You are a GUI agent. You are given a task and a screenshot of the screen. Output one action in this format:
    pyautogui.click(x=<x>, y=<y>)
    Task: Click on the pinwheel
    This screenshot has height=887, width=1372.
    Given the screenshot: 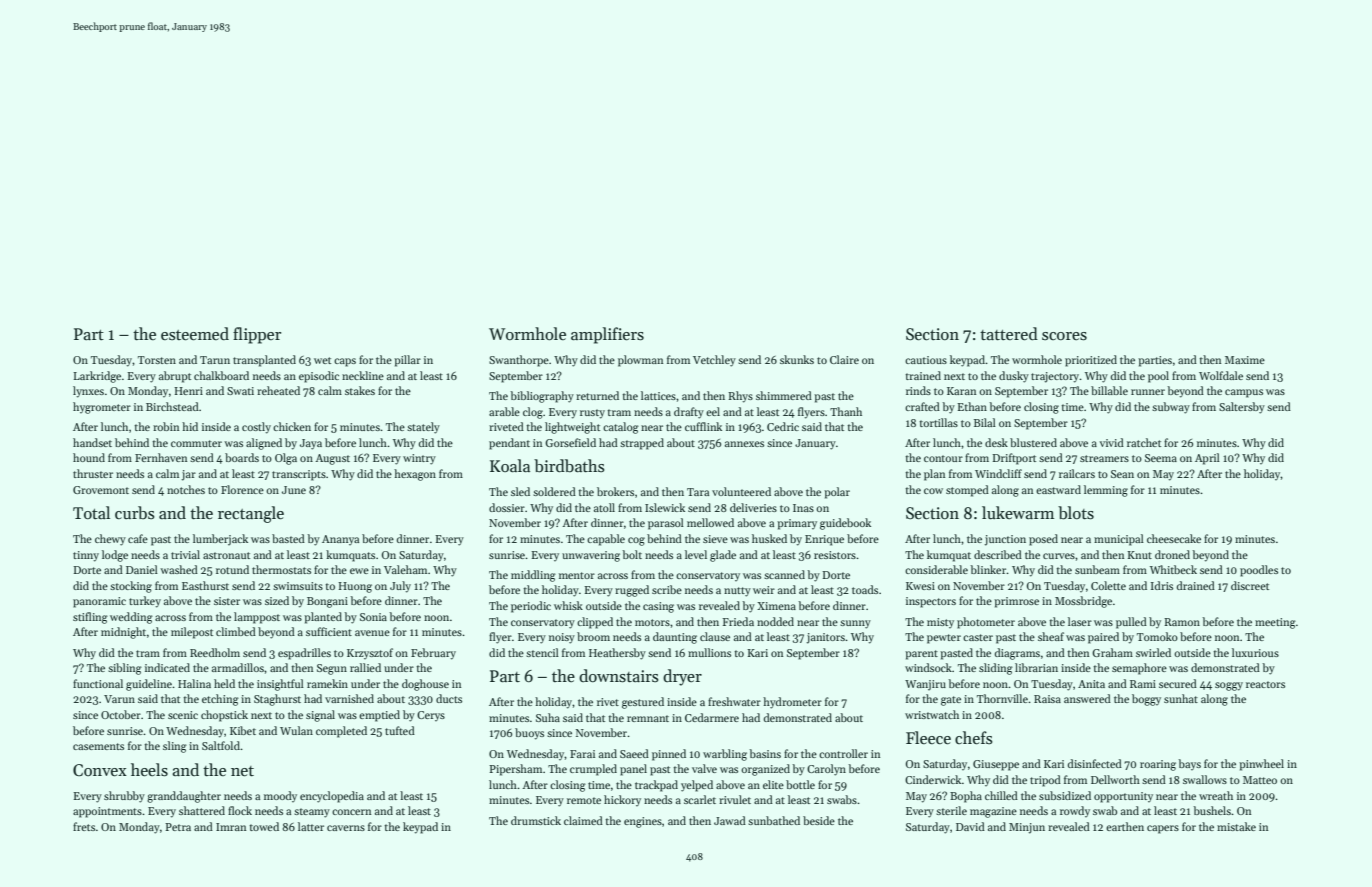 What is the action you would take?
    pyautogui.click(x=1261, y=765)
